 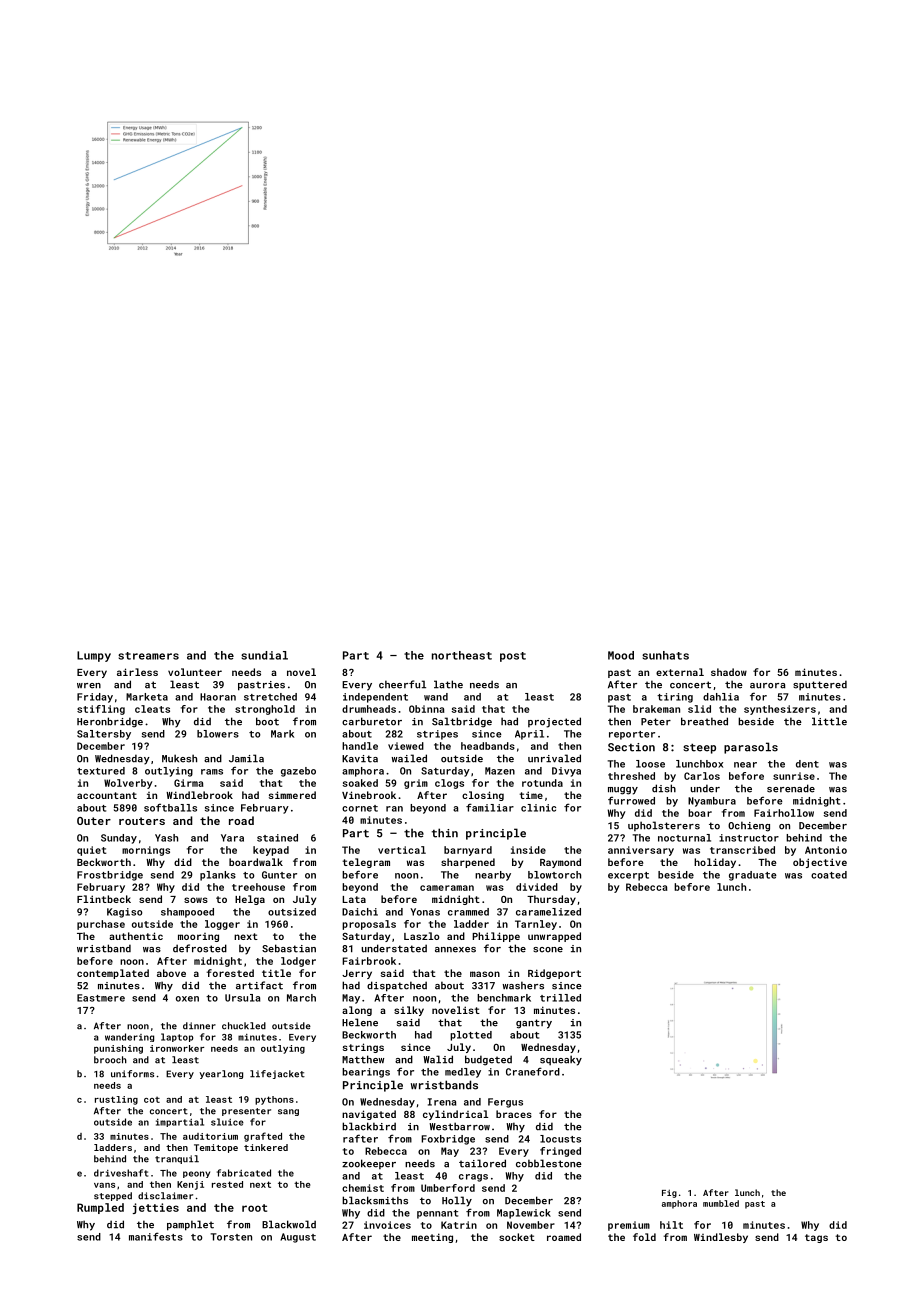 What do you see at coordinates (89, 686) in the screenshot?
I see `wren` at bounding box center [89, 686].
